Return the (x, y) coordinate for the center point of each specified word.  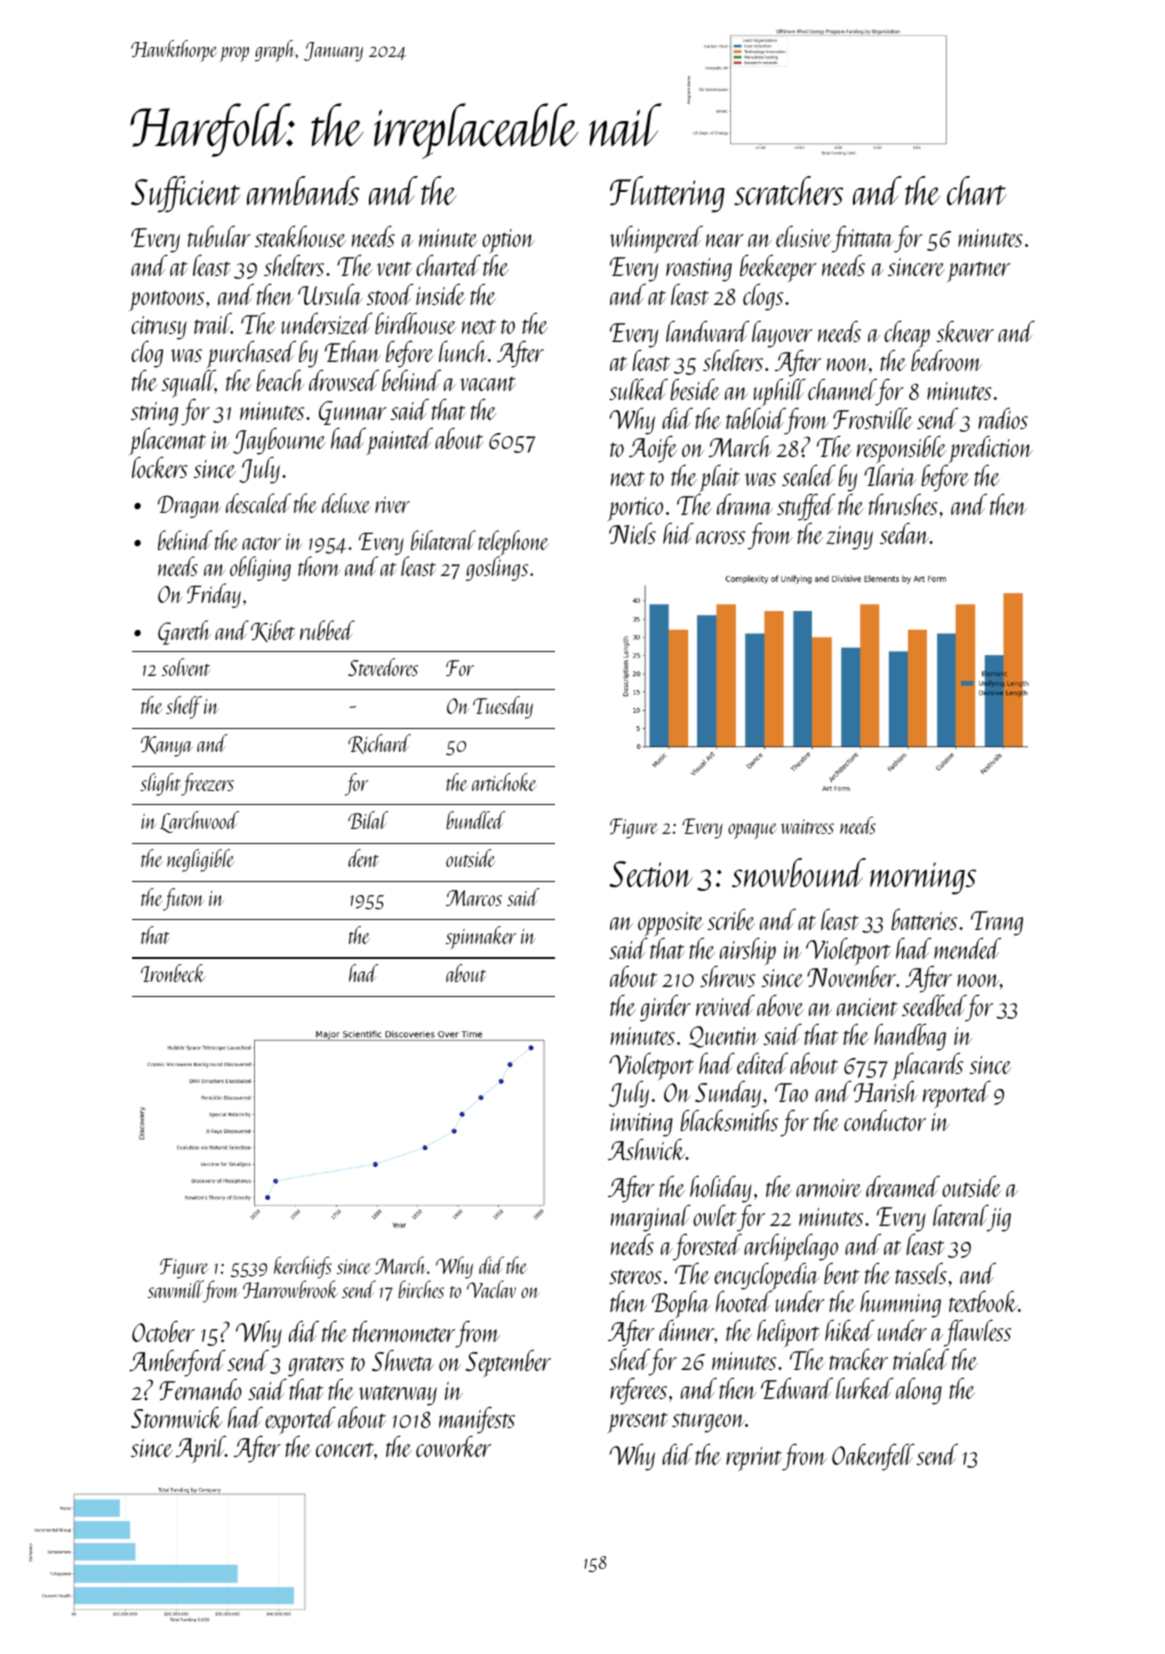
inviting (641, 1125)
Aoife (653, 449)
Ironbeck (173, 973)
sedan (904, 533)
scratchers (789, 190)
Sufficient (185, 194)
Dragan (189, 506)
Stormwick (177, 1417)
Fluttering (667, 194)
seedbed (934, 1005)
